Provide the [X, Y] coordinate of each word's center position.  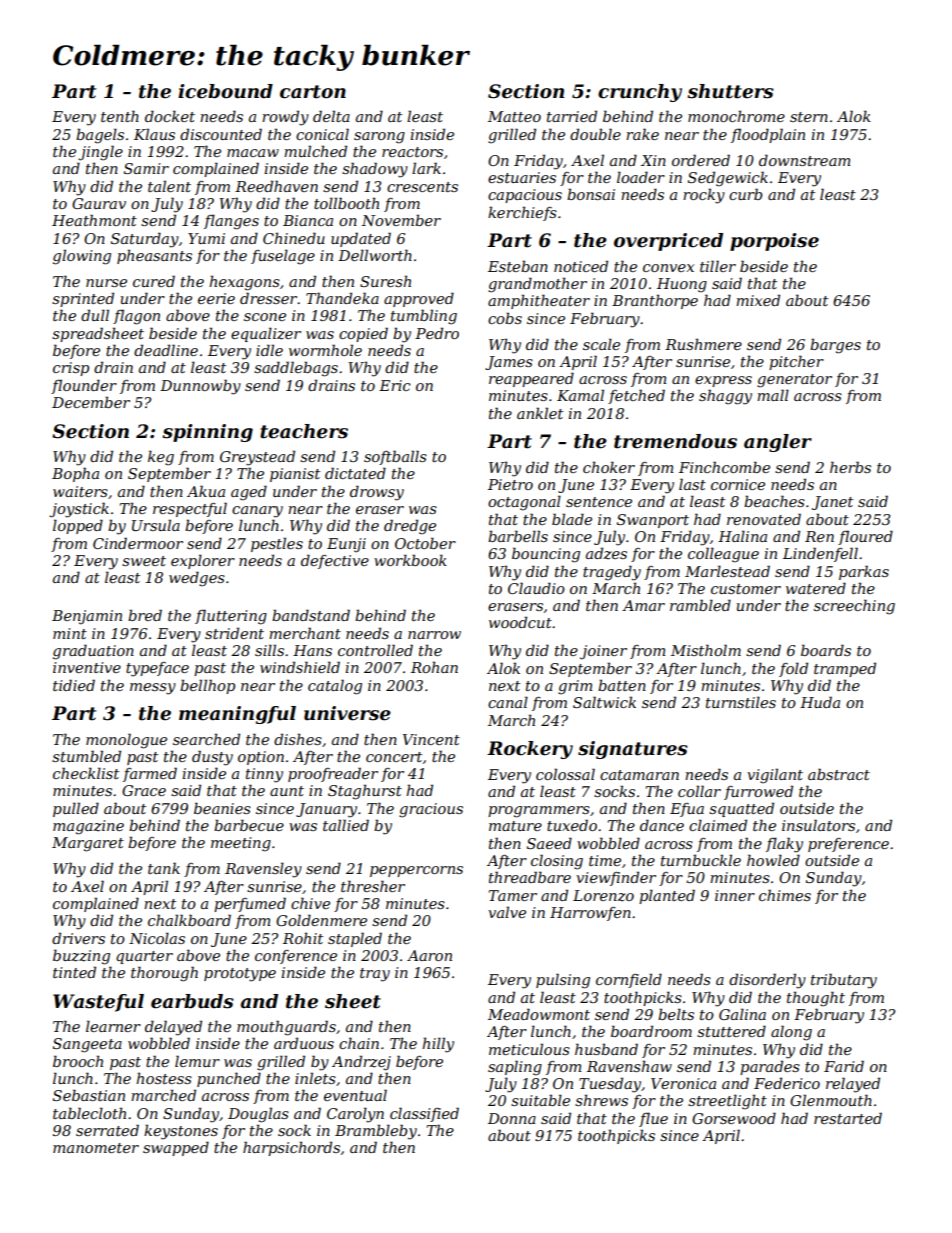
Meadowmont [539, 1014]
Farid [844, 1066]
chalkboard [189, 920]
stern [809, 117]
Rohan [434, 667]
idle [269, 350]
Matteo [514, 116]
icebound [225, 91]
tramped [845, 669]
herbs [850, 467]
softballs [395, 457]
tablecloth [89, 1113]
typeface [157, 669]
